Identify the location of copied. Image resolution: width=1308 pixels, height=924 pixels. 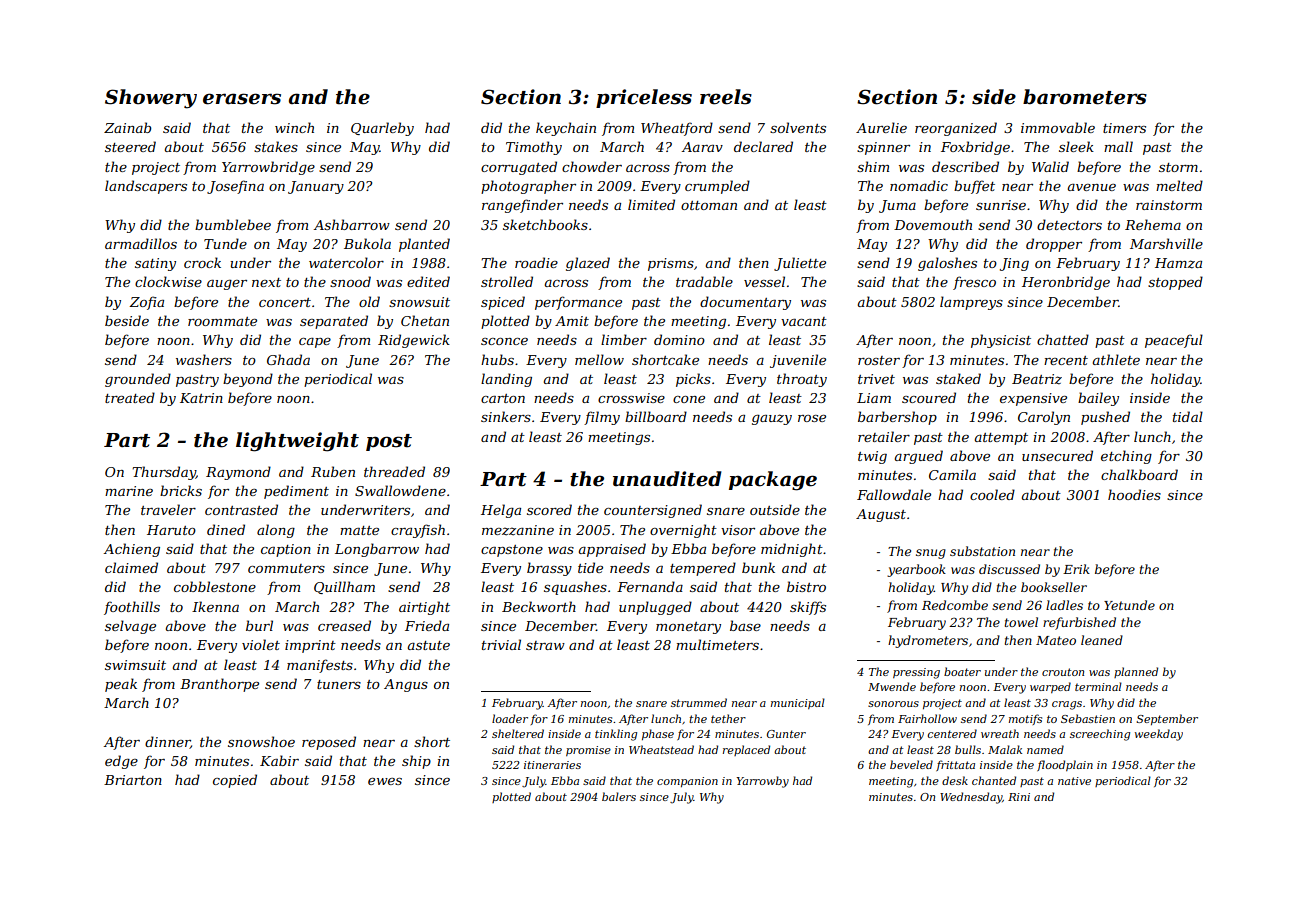
(235, 781).
